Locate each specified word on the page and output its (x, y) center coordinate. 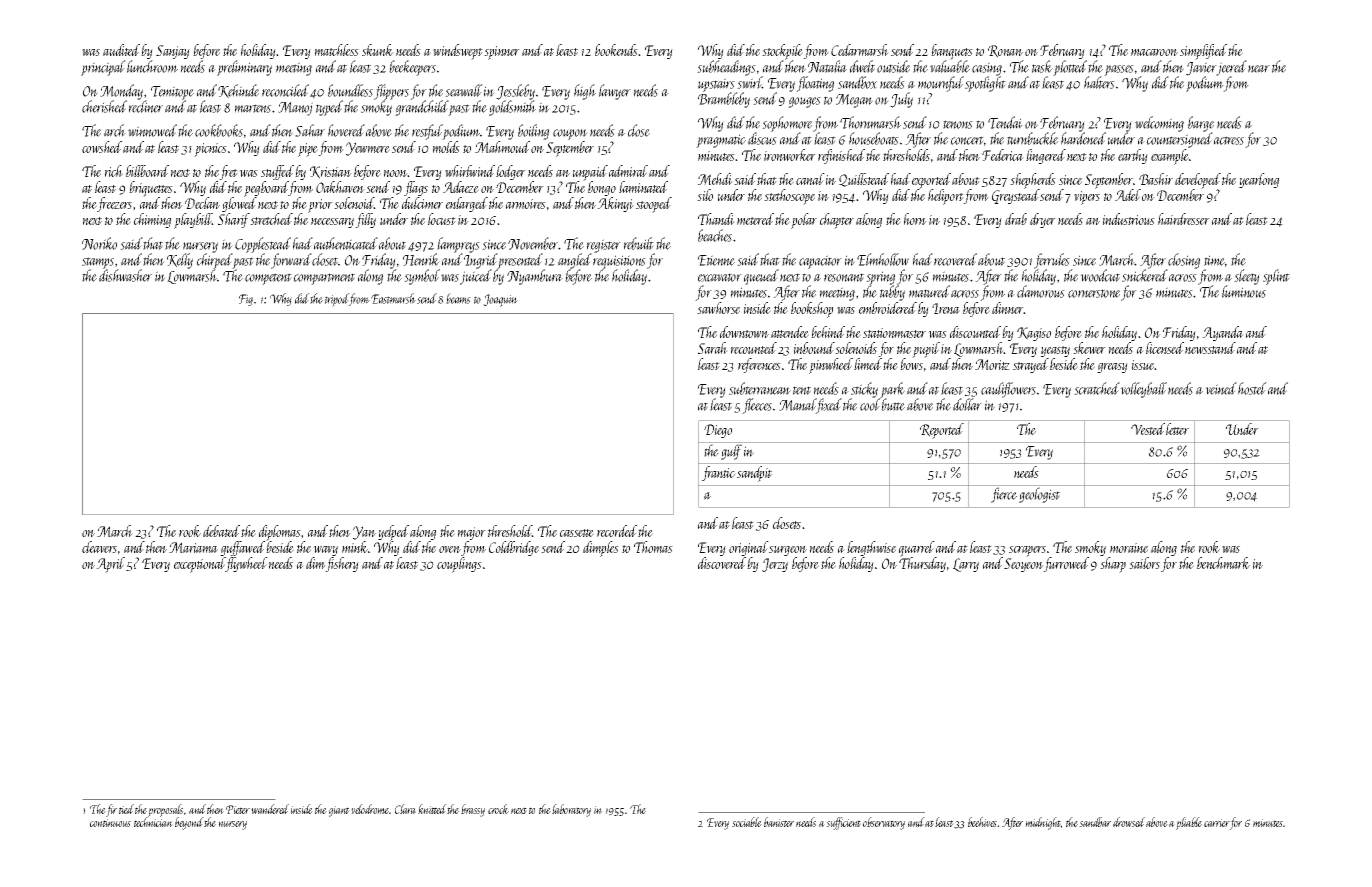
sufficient (843, 823)
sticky (864, 390)
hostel (1252, 388)
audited (121, 50)
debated (221, 531)
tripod (337, 300)
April (110, 565)
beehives (983, 822)
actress (1229, 140)
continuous (110, 823)
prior (320, 206)
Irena (946, 308)
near (1259, 69)
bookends (616, 50)
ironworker (790, 155)
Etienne (716, 260)
